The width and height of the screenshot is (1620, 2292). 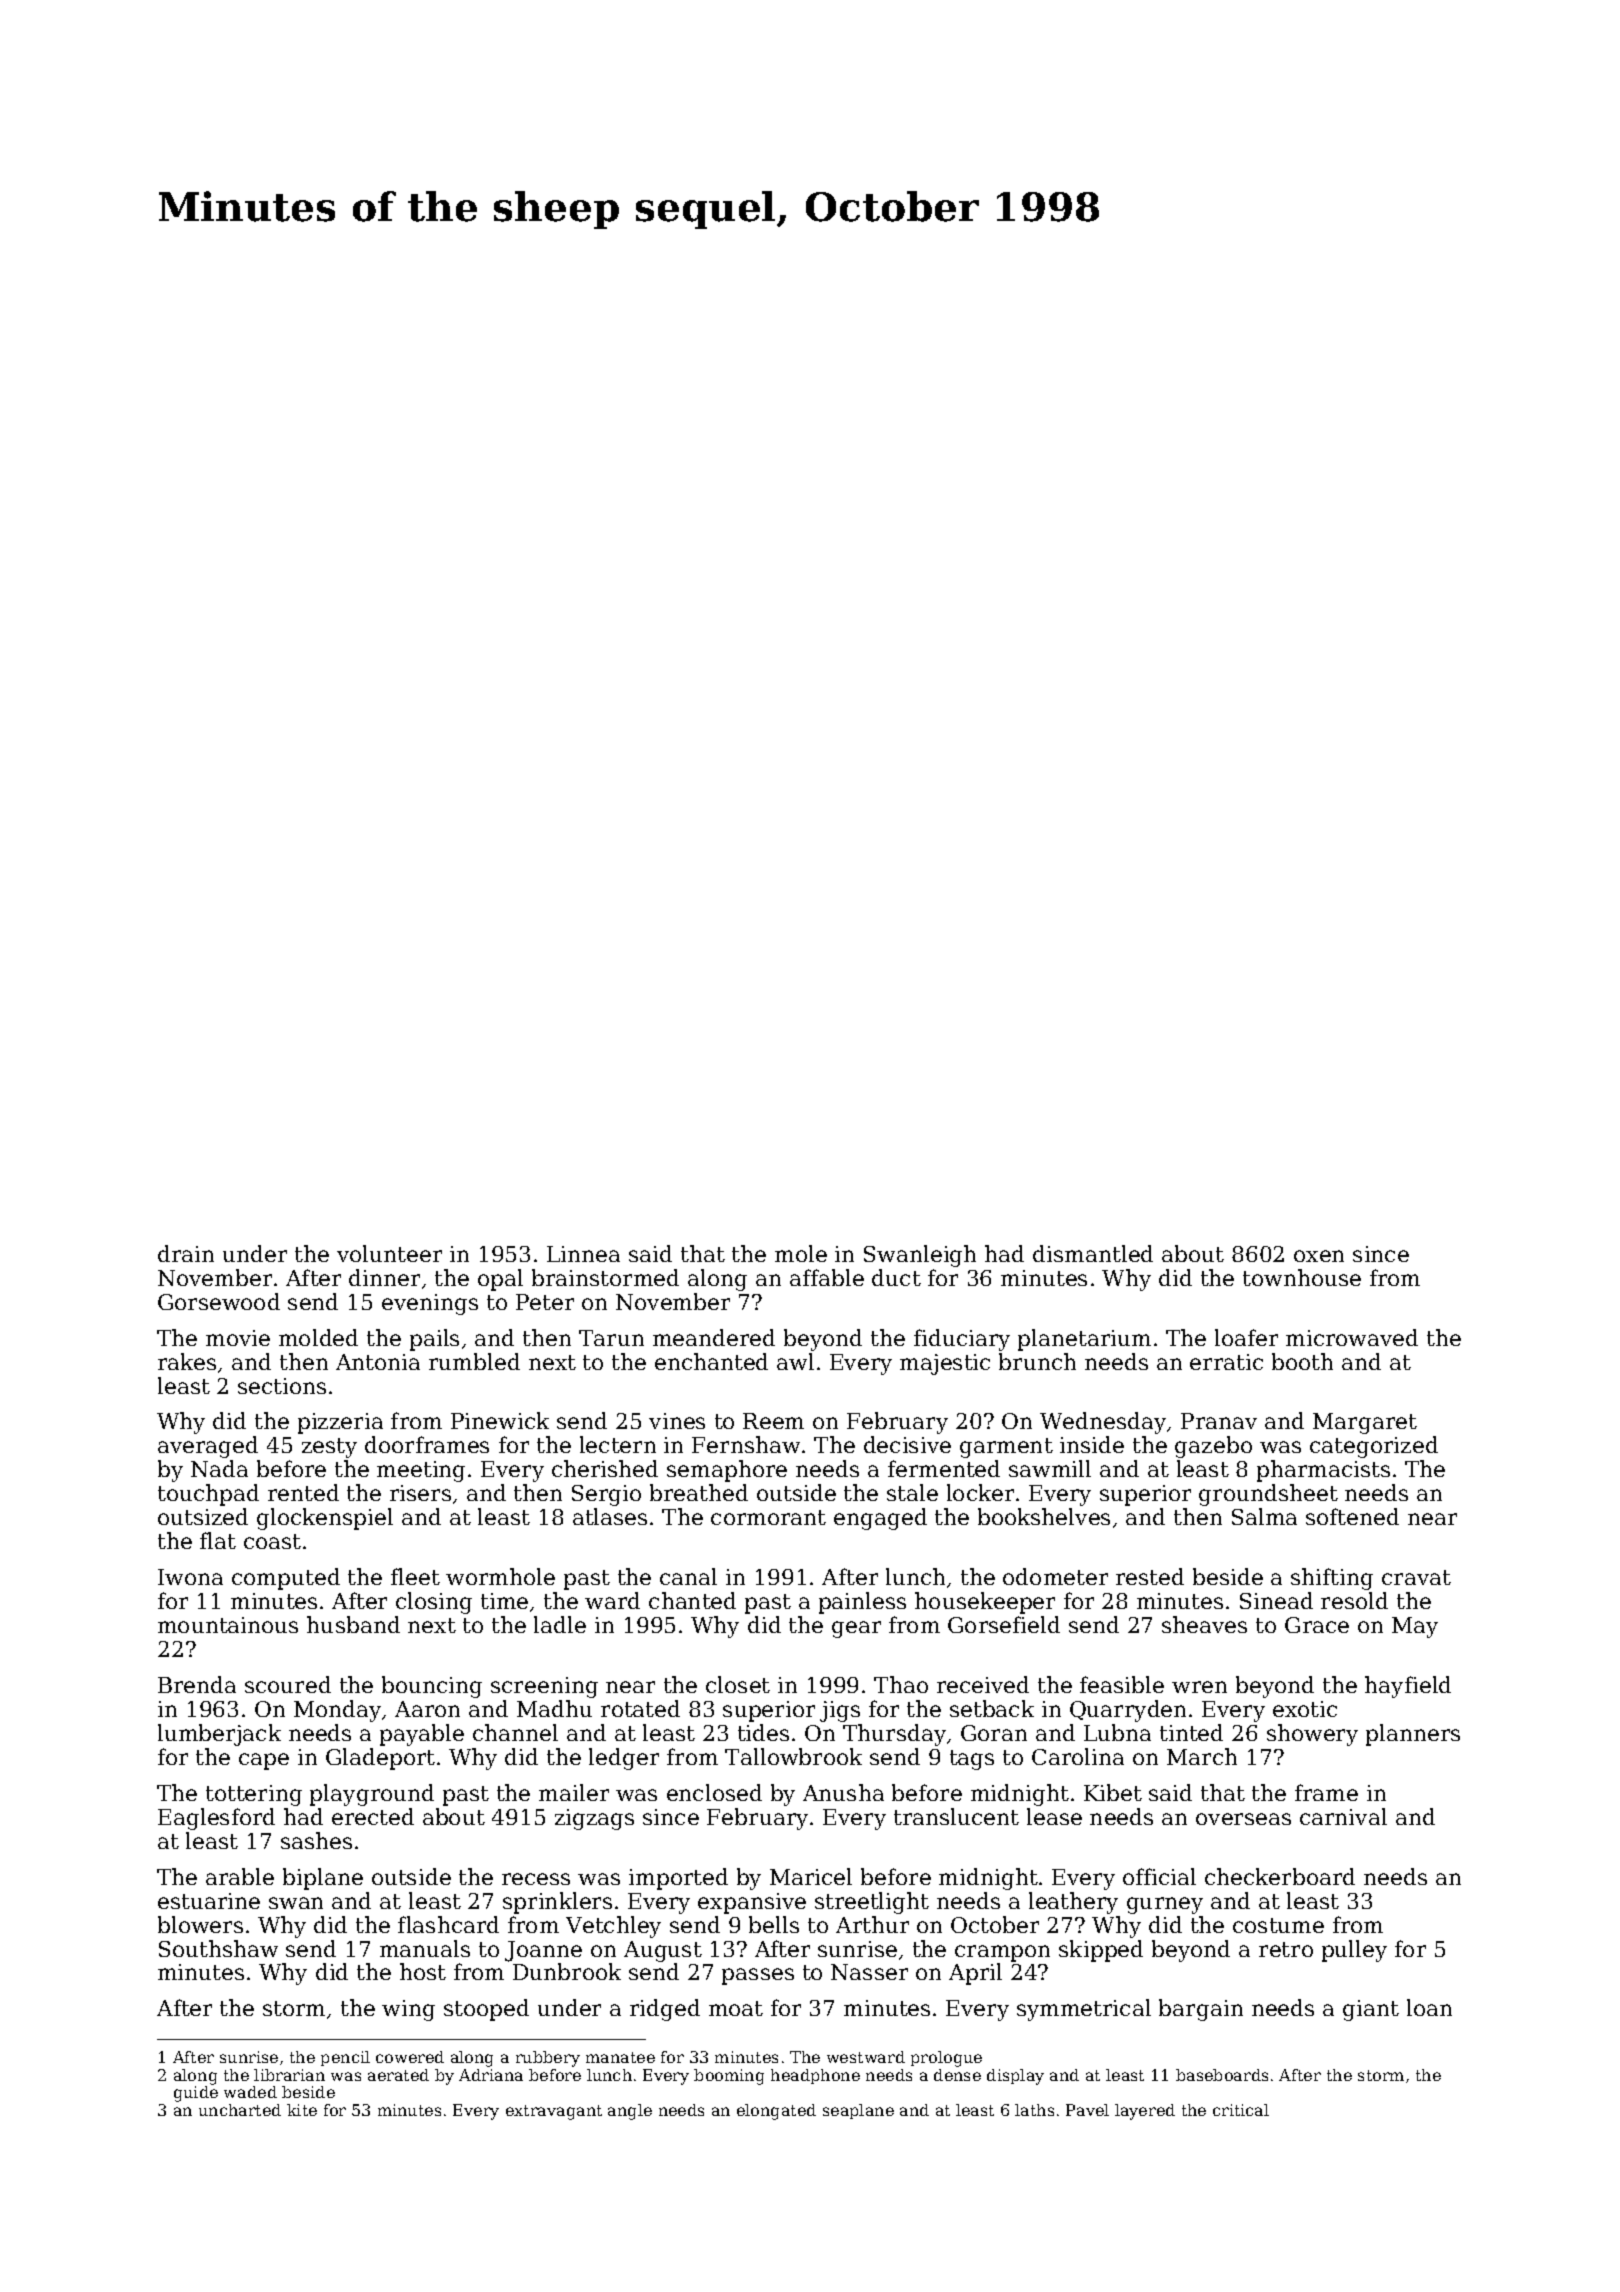 What do you see at coordinates (611, 1338) in the screenshot?
I see `Tarun` at bounding box center [611, 1338].
